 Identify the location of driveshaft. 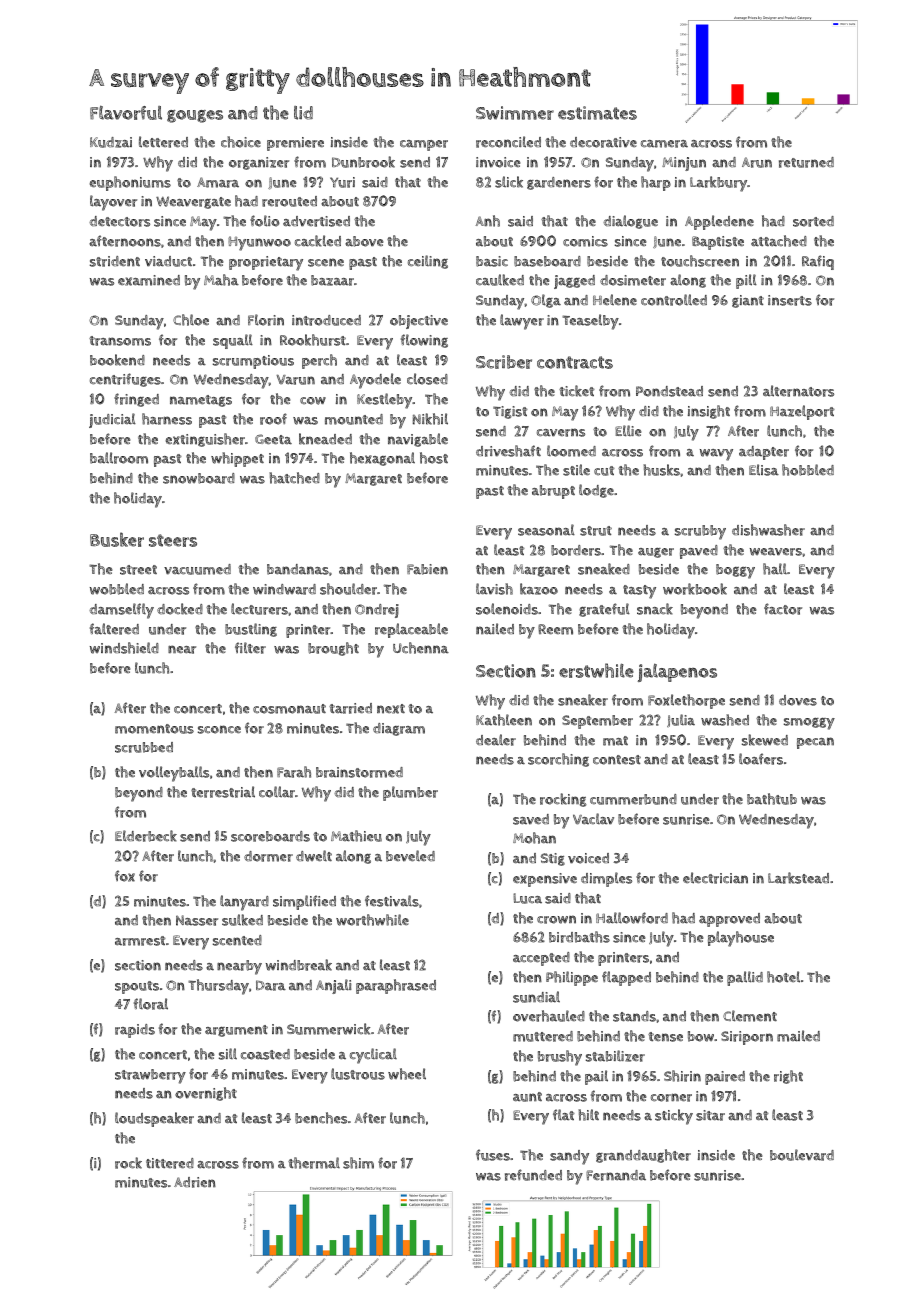
(508, 451).
